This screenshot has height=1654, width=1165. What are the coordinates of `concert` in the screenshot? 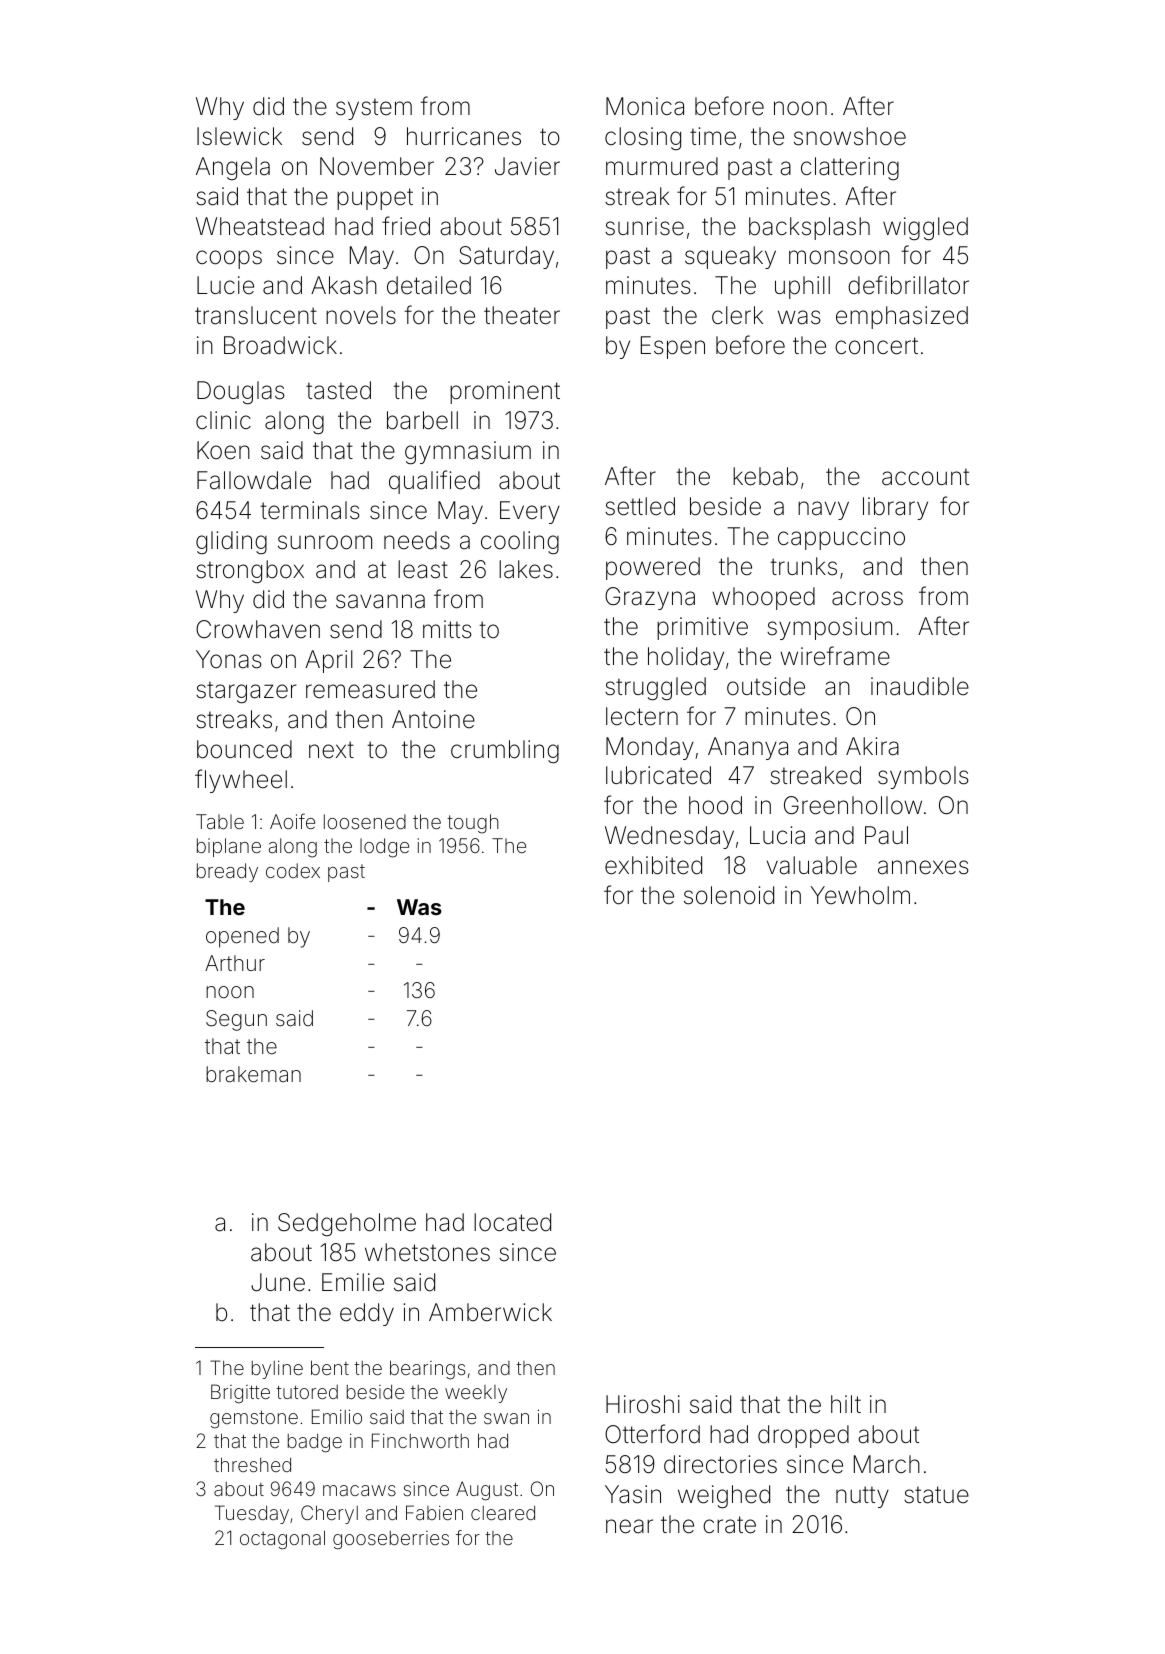 It's located at (876, 346).
